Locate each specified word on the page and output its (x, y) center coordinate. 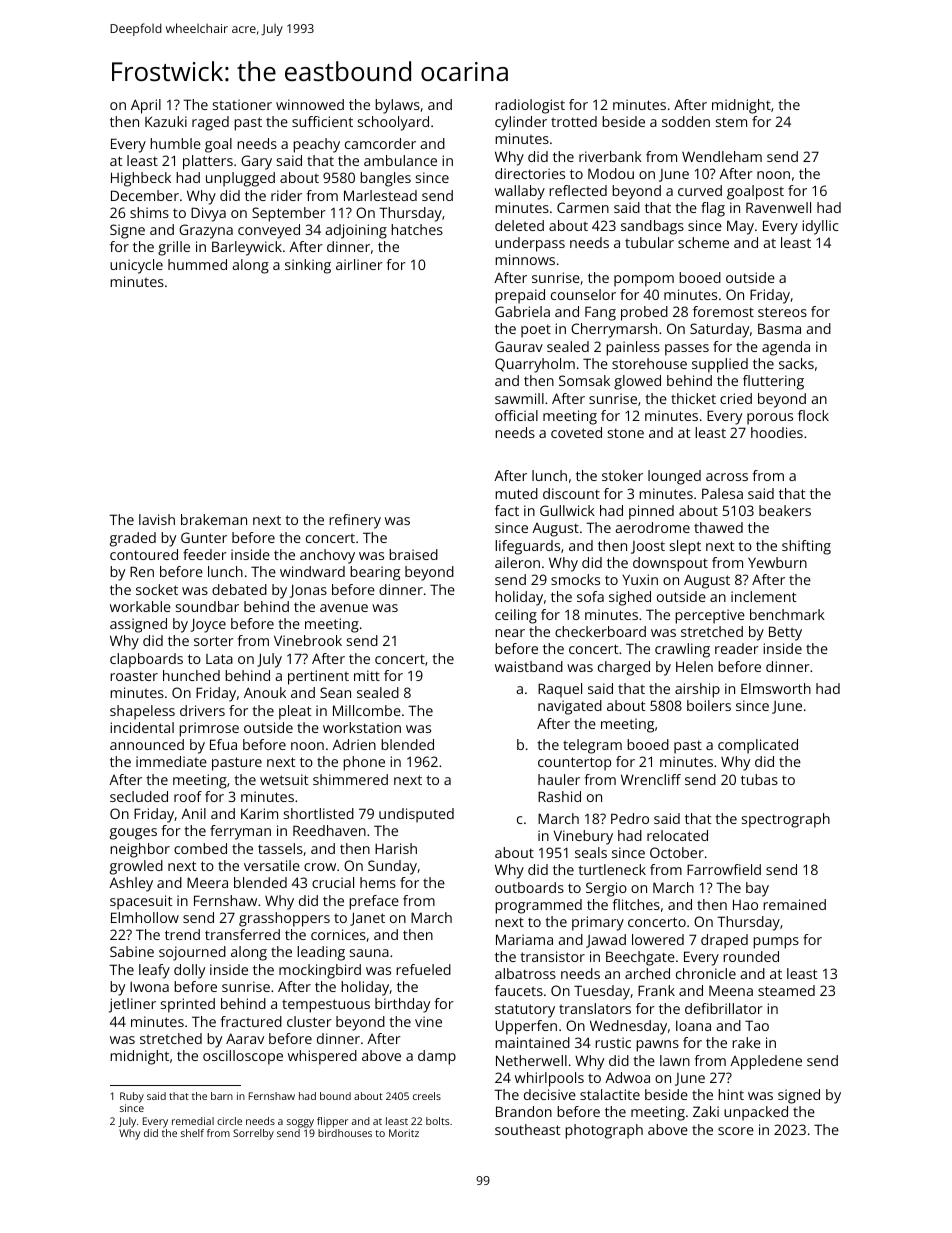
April (146, 106)
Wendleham (722, 156)
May (740, 227)
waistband (529, 666)
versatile (272, 865)
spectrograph (786, 820)
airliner (359, 264)
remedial (193, 1121)
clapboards (146, 660)
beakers (785, 510)
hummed (197, 264)
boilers (709, 705)
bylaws (397, 106)
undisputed (416, 815)
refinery (355, 521)
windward (312, 571)
